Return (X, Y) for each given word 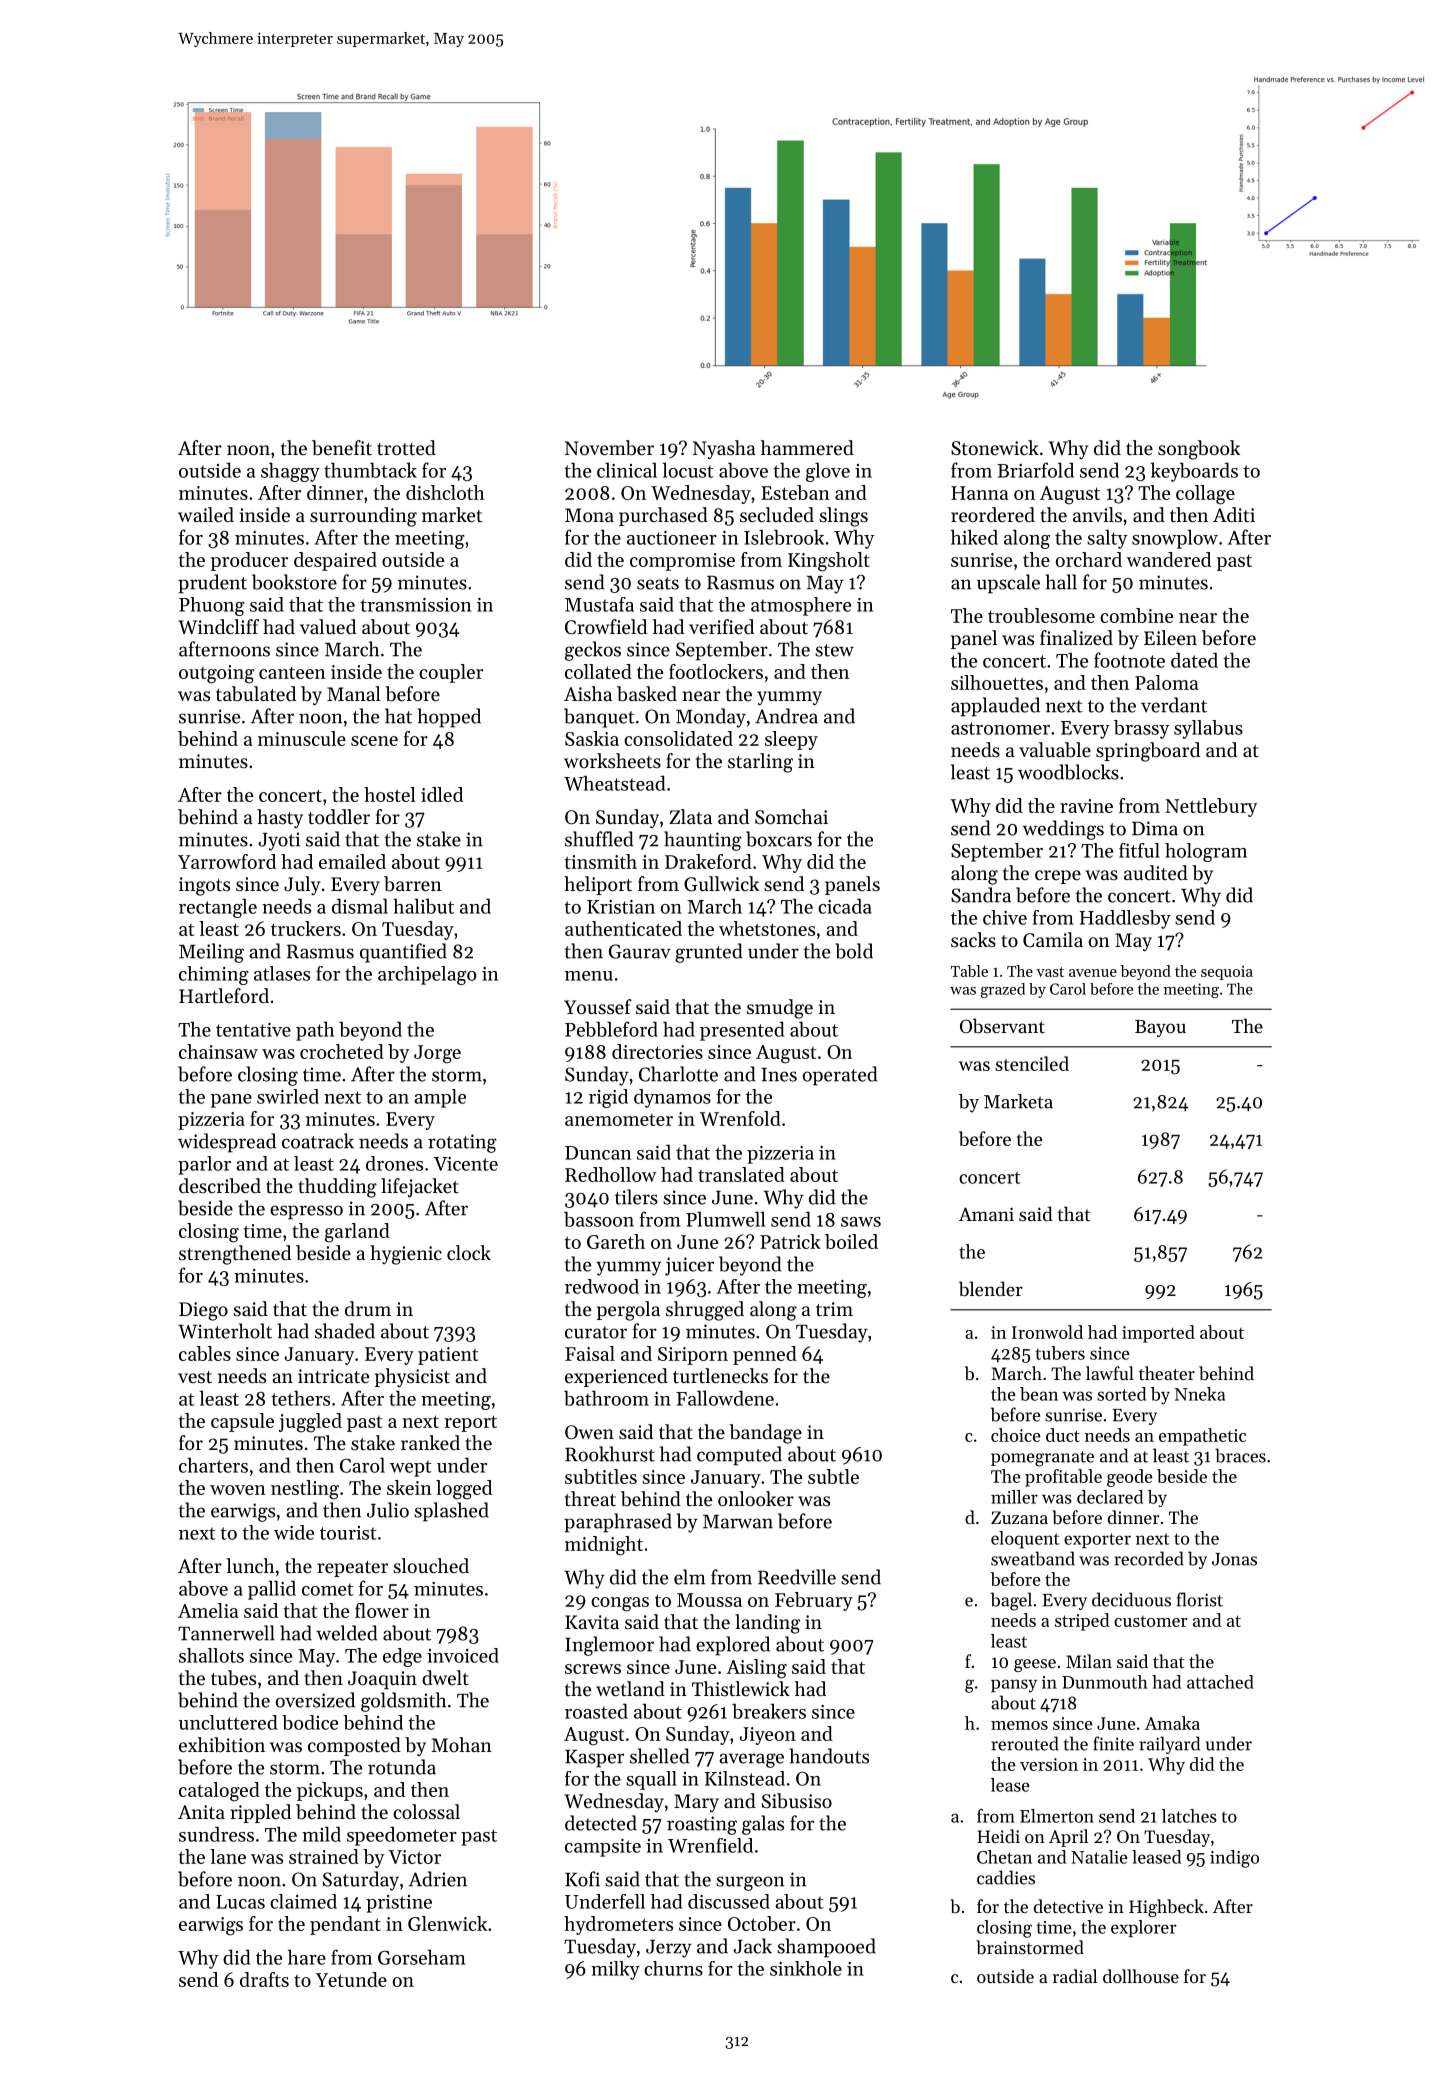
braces (1240, 1455)
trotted (406, 448)
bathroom (606, 1398)
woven (238, 1490)
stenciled (1032, 1063)
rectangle (218, 908)
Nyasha (724, 449)
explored (733, 1646)
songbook (1199, 450)
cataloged (219, 1792)
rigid (608, 1098)
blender (991, 1289)
